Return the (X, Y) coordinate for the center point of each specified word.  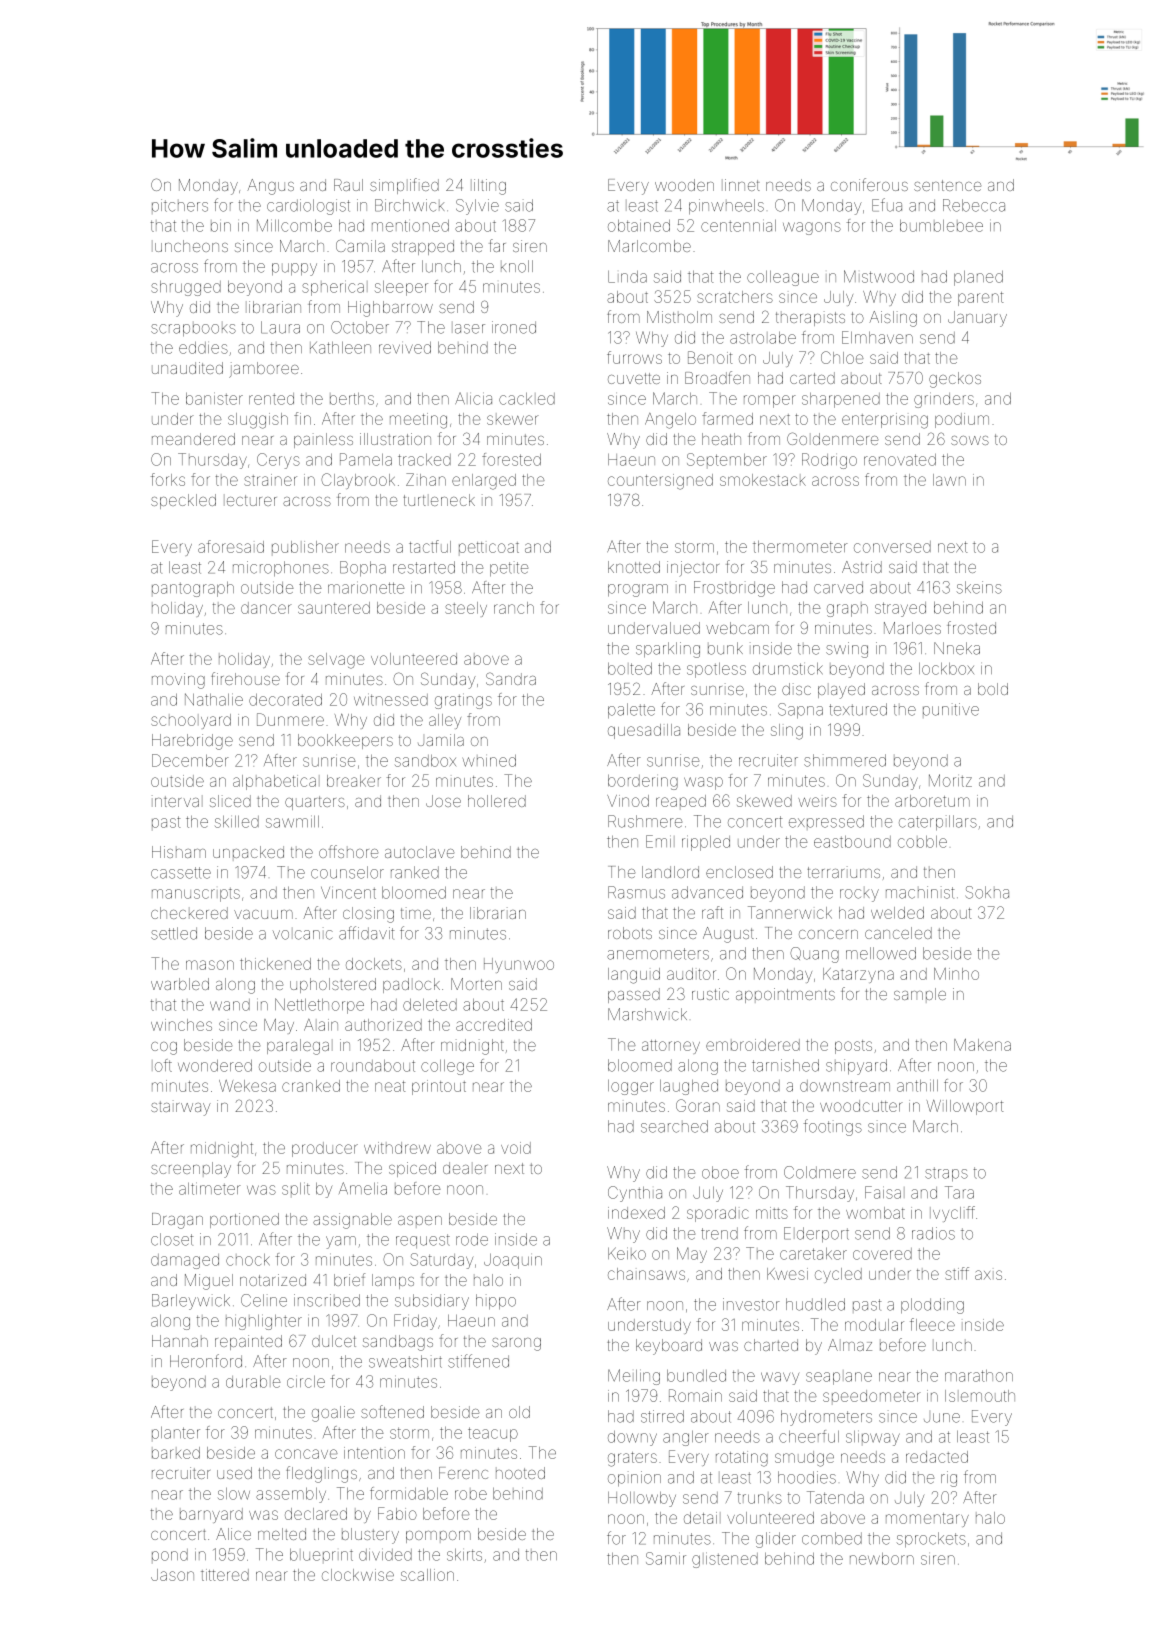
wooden (684, 185)
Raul (348, 185)
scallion (427, 1575)
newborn (882, 1559)
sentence (947, 185)
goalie (333, 1414)
